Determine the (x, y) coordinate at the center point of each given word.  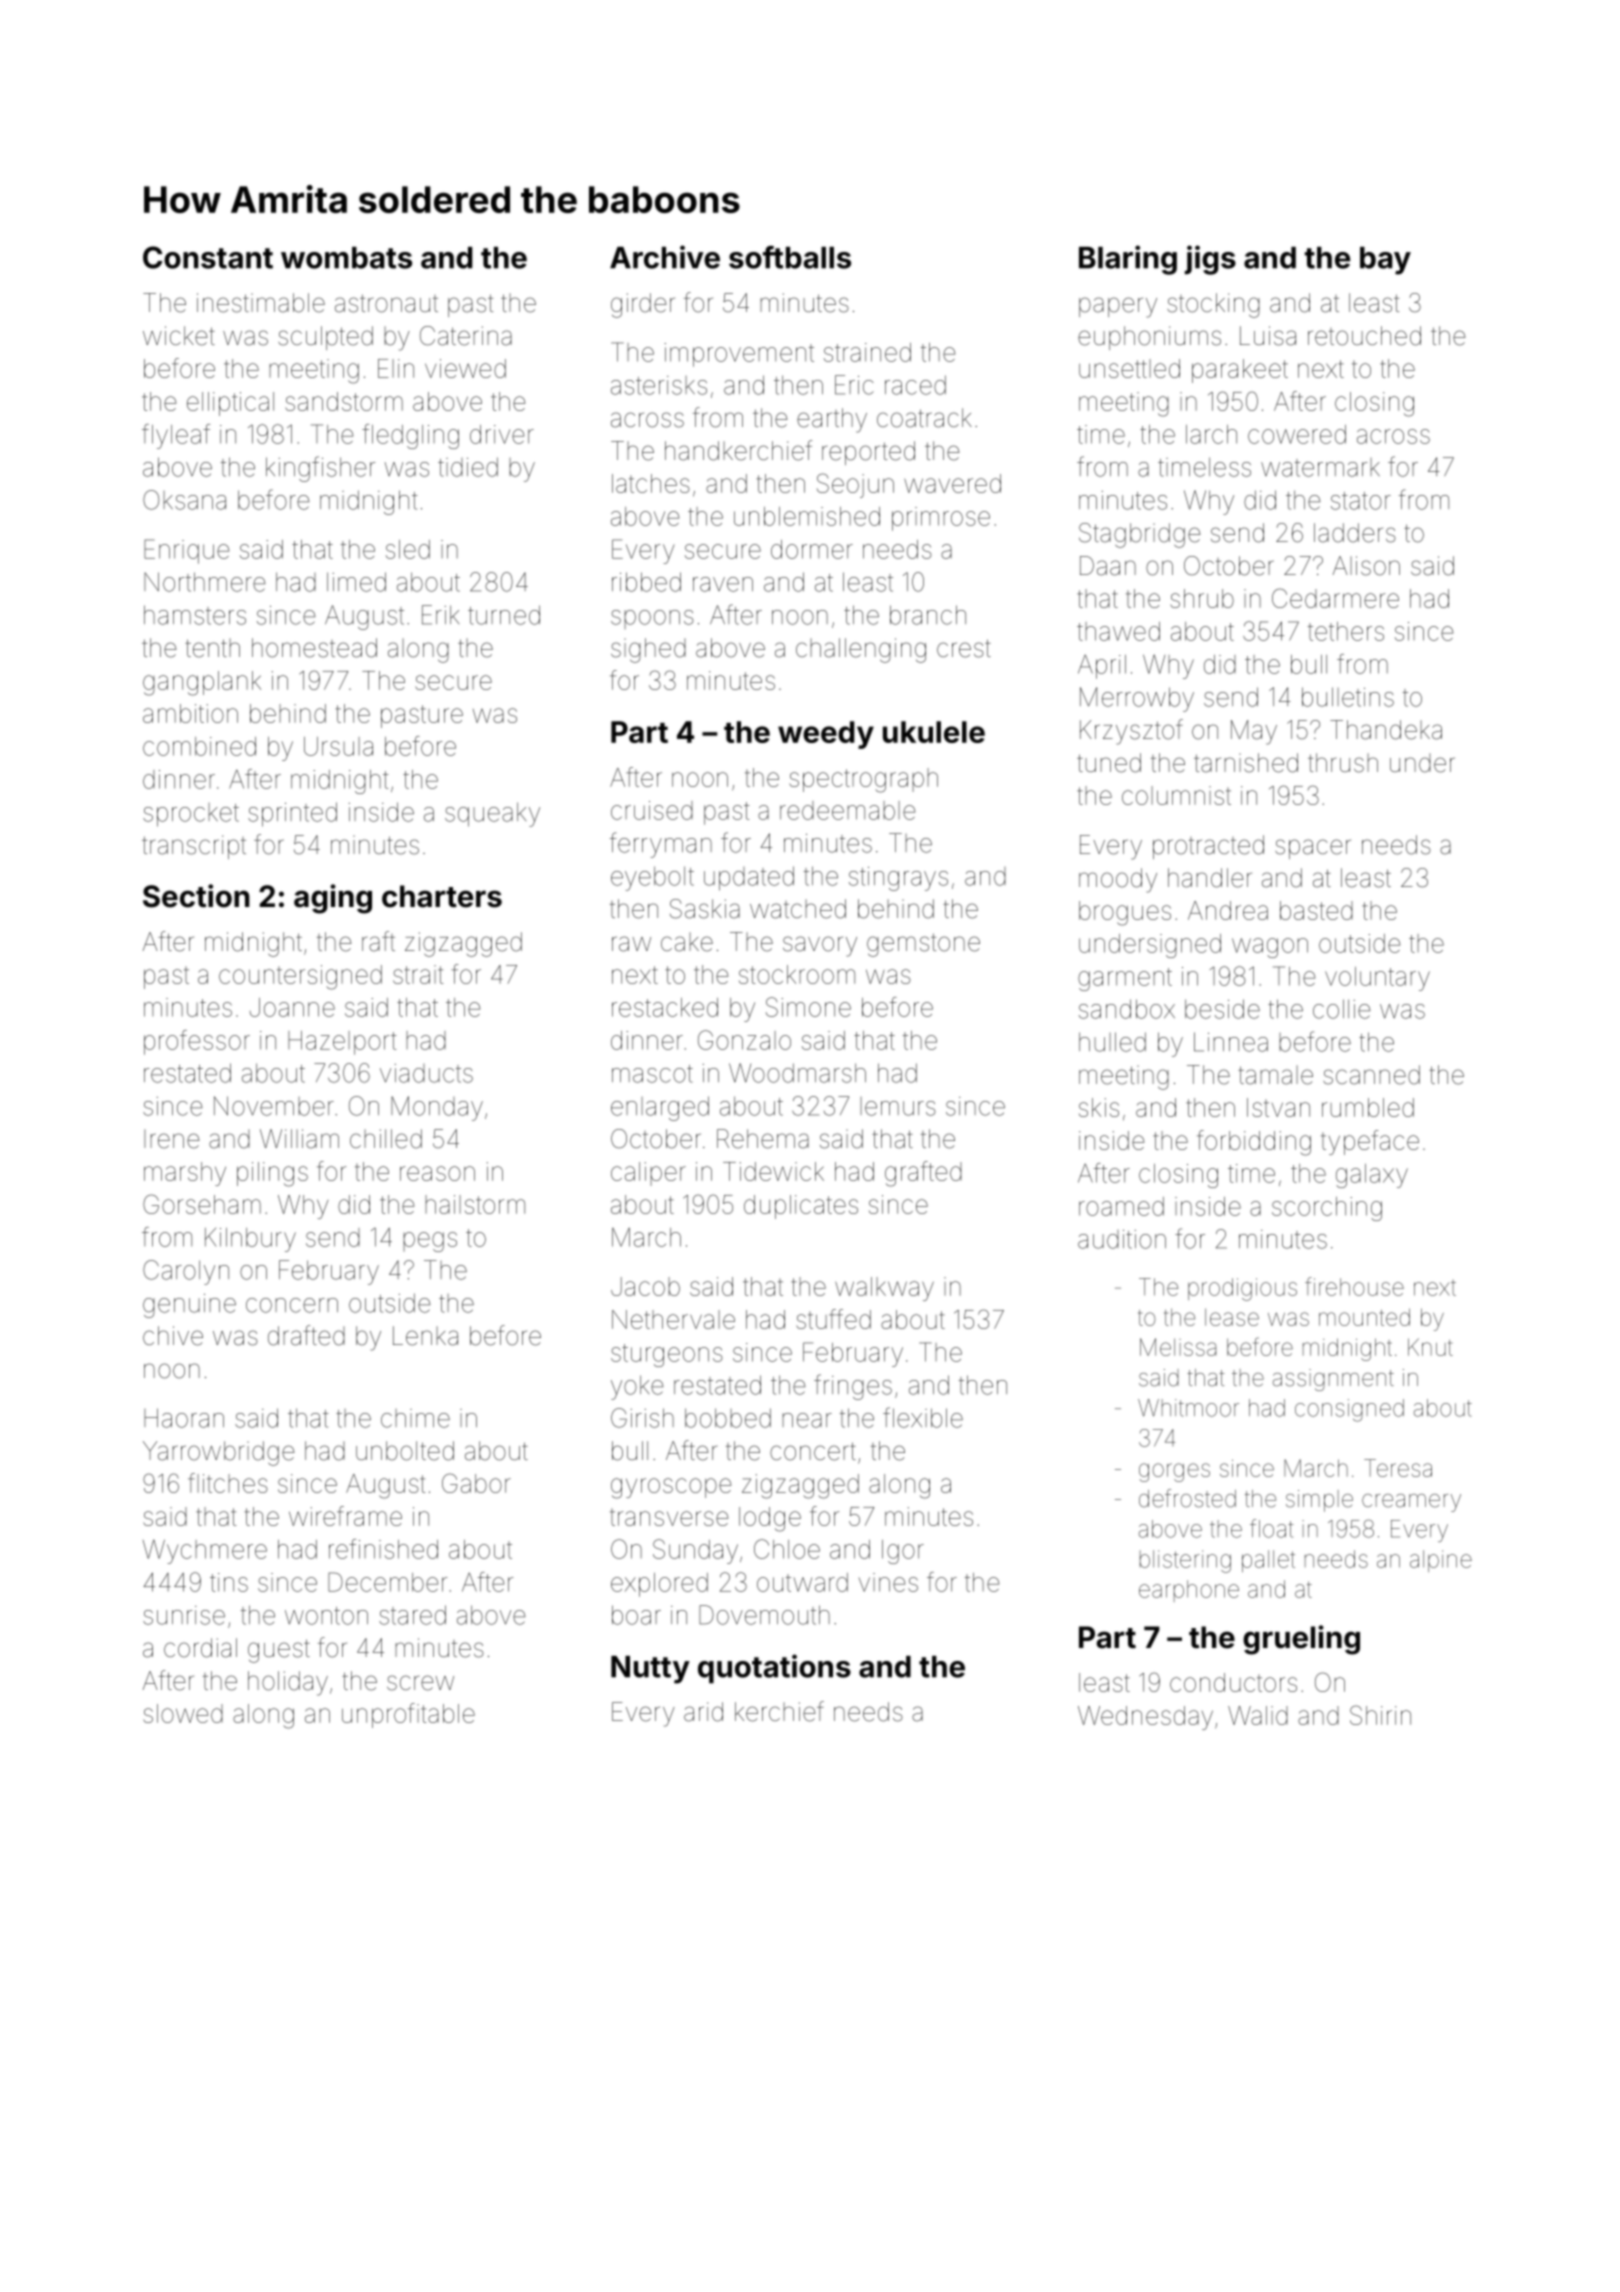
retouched (1364, 336)
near (807, 1420)
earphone (1189, 1591)
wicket (179, 336)
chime (415, 1418)
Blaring (1128, 260)
